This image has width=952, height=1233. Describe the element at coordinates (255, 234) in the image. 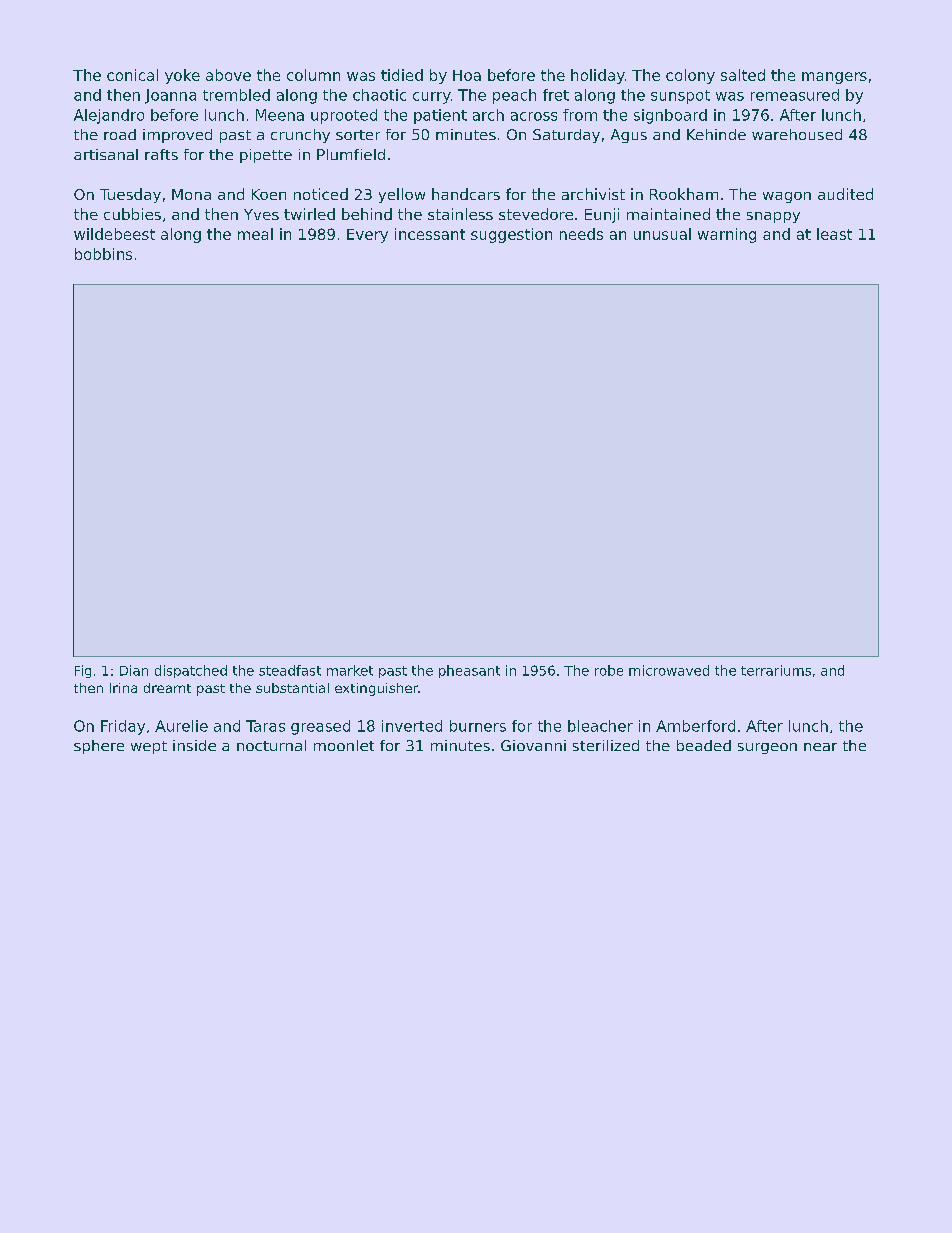

I see `meal` at that location.
